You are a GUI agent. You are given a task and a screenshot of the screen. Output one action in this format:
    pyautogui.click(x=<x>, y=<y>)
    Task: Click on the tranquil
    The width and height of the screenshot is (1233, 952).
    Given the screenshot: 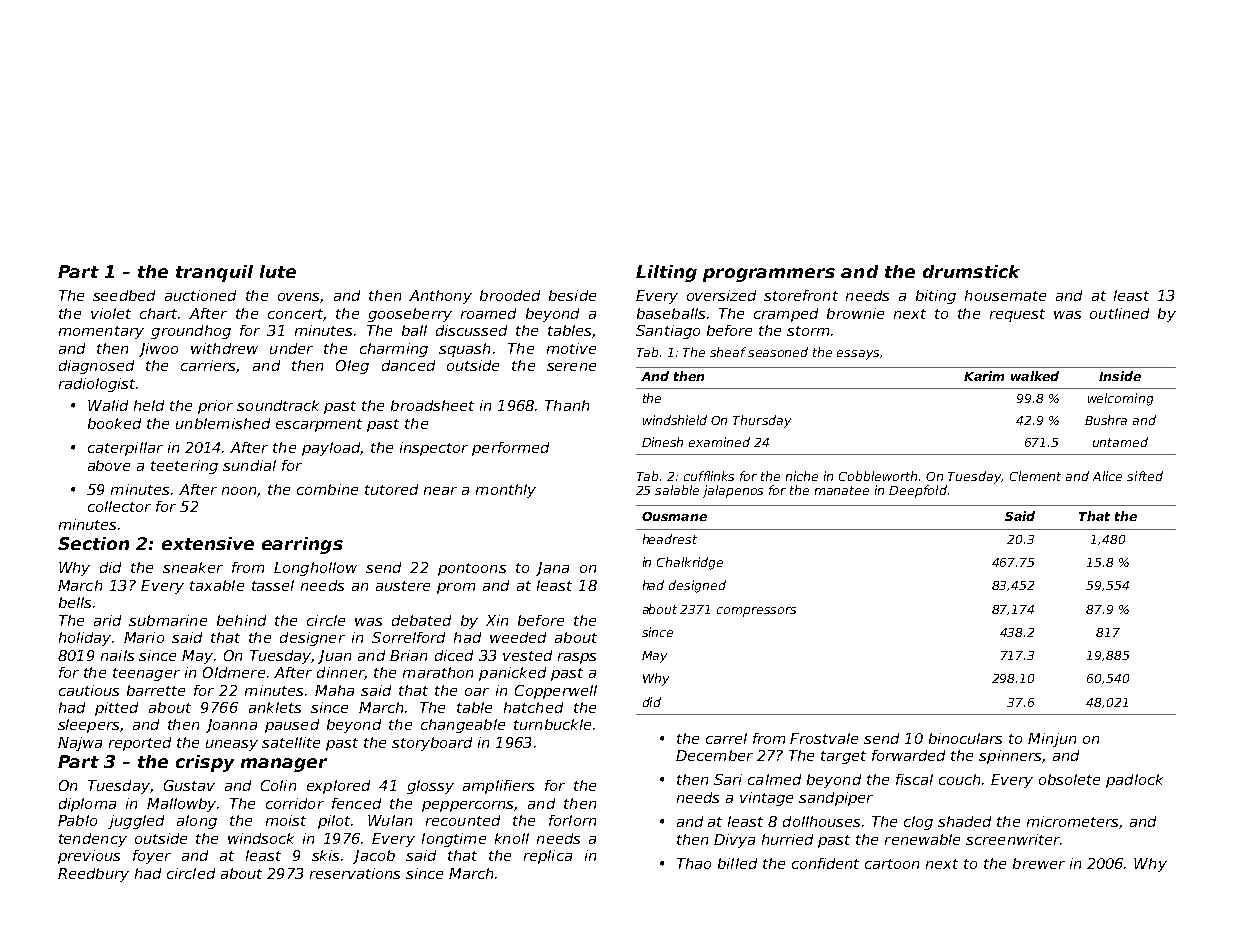 What is the action you would take?
    pyautogui.click(x=214, y=273)
